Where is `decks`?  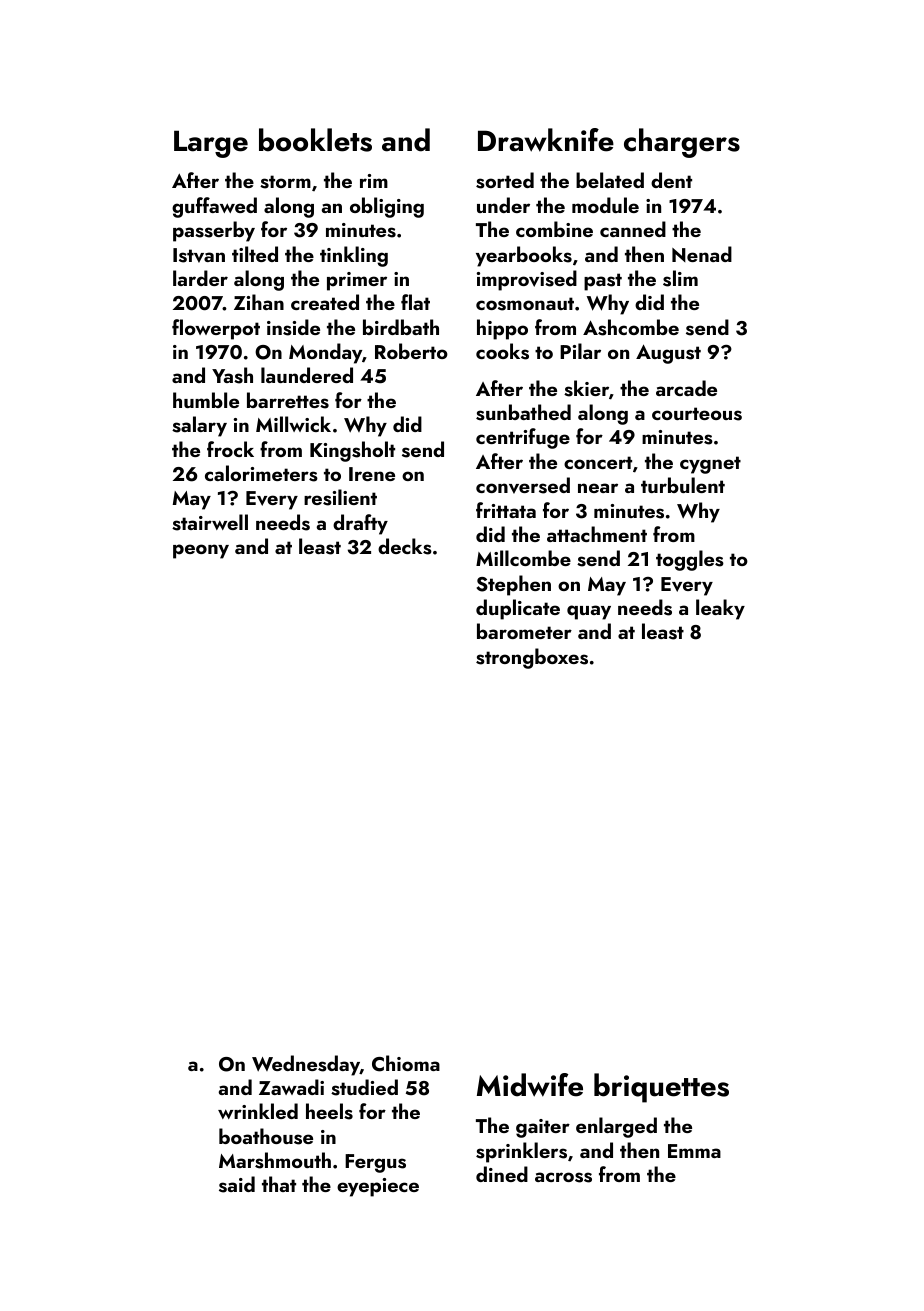
decks is located at coordinates (405, 546).
